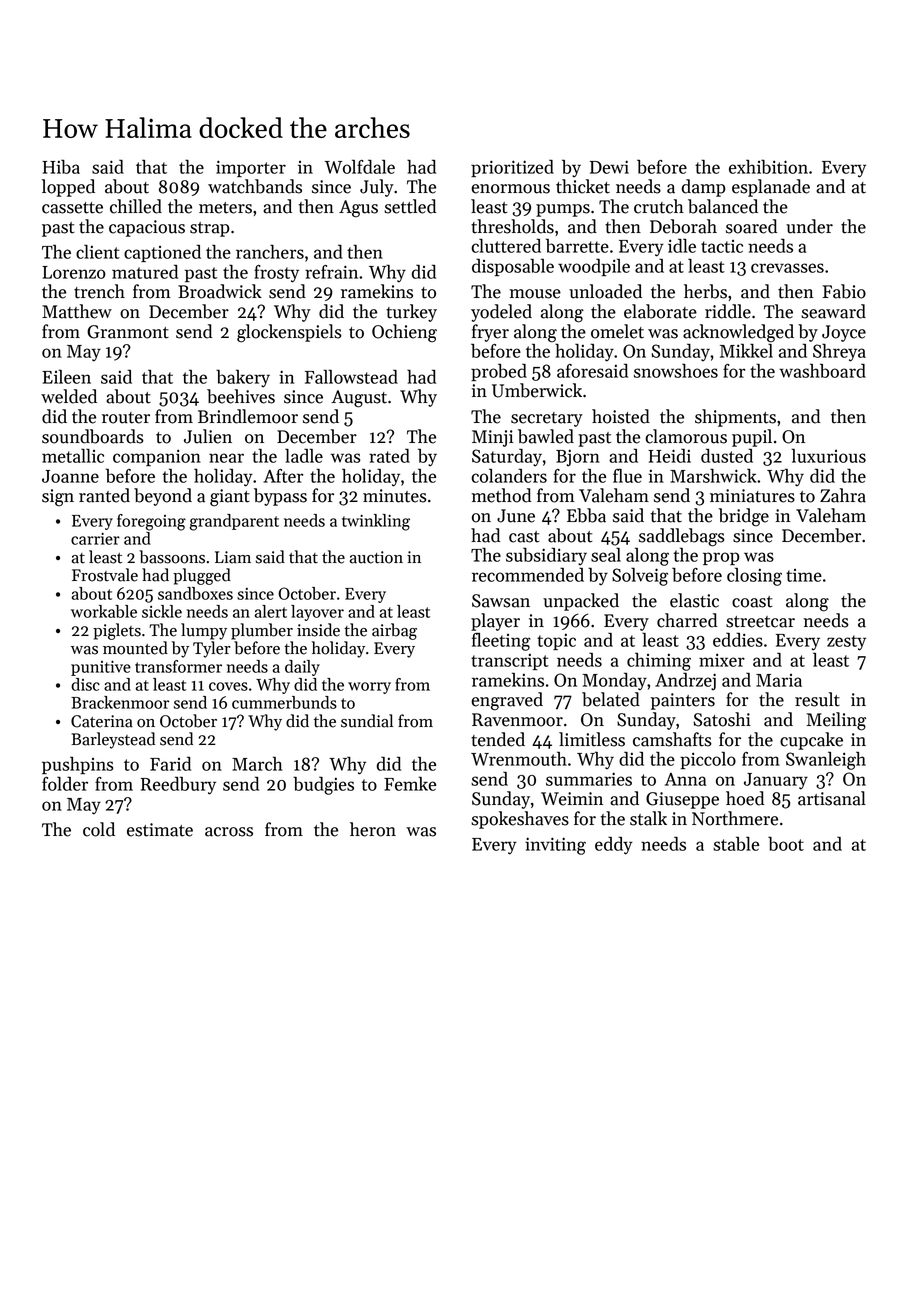 This document has width=908, height=1316. What do you see at coordinates (360, 166) in the document?
I see `Wolfdale` at bounding box center [360, 166].
